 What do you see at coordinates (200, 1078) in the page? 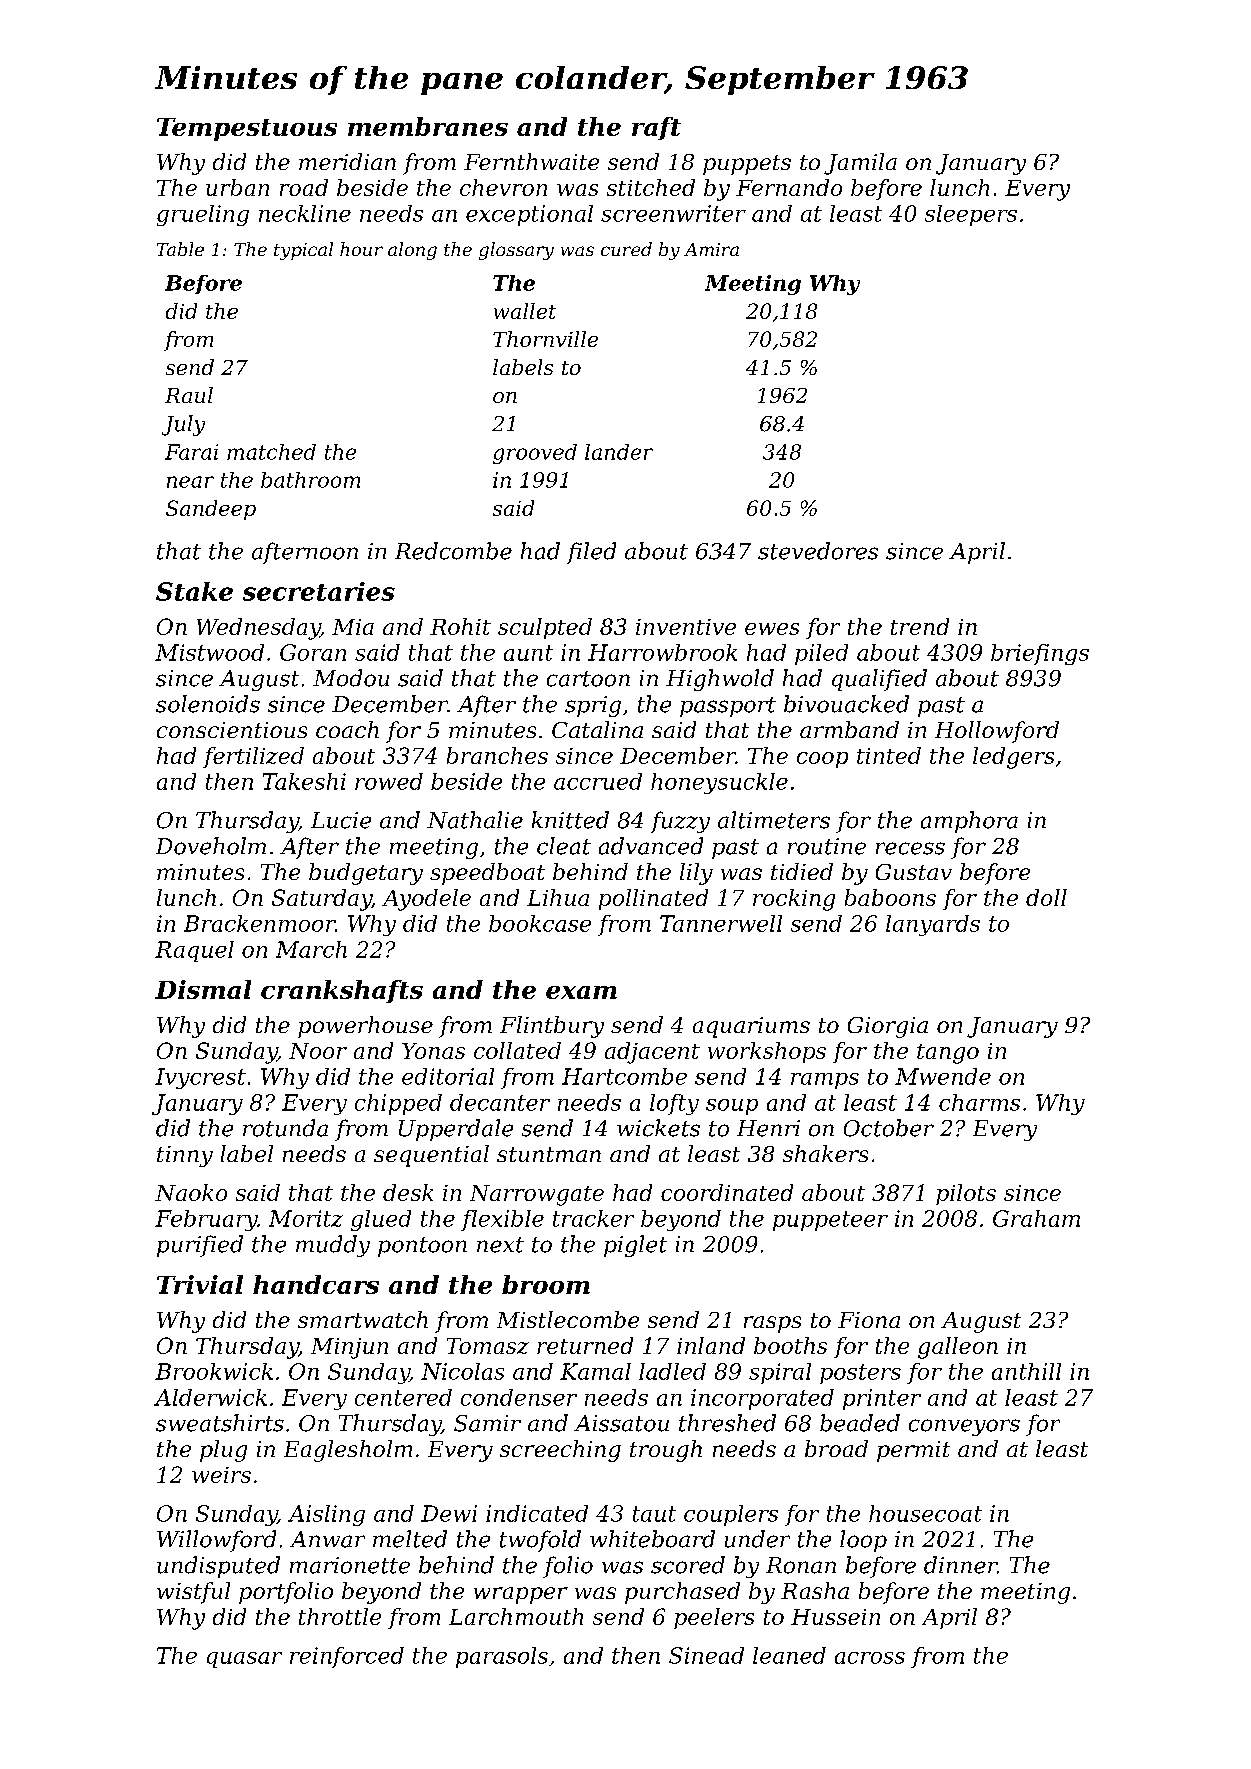
I see `Ivycrest` at bounding box center [200, 1078].
